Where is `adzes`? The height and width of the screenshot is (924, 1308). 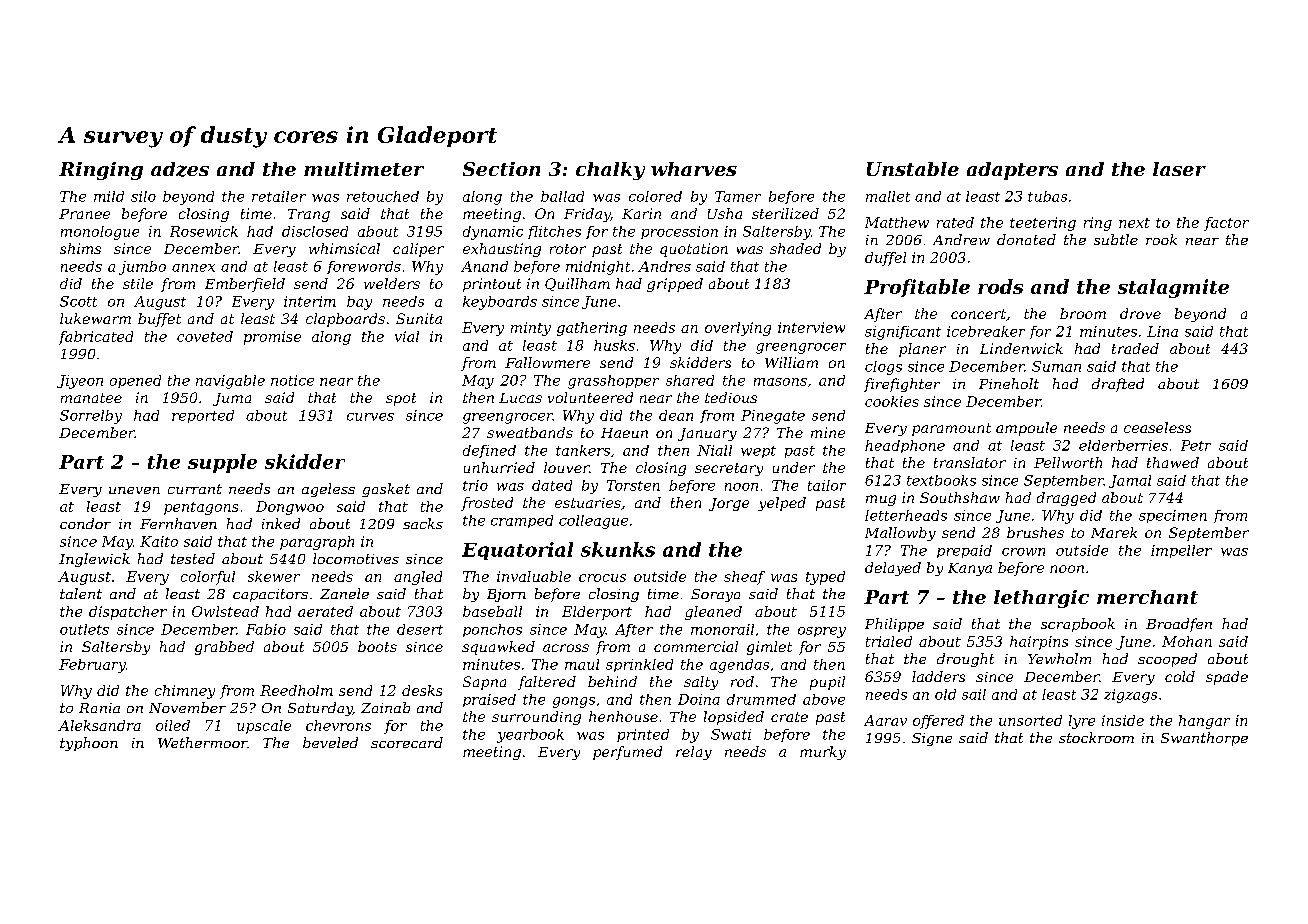 adzes is located at coordinates (180, 169).
